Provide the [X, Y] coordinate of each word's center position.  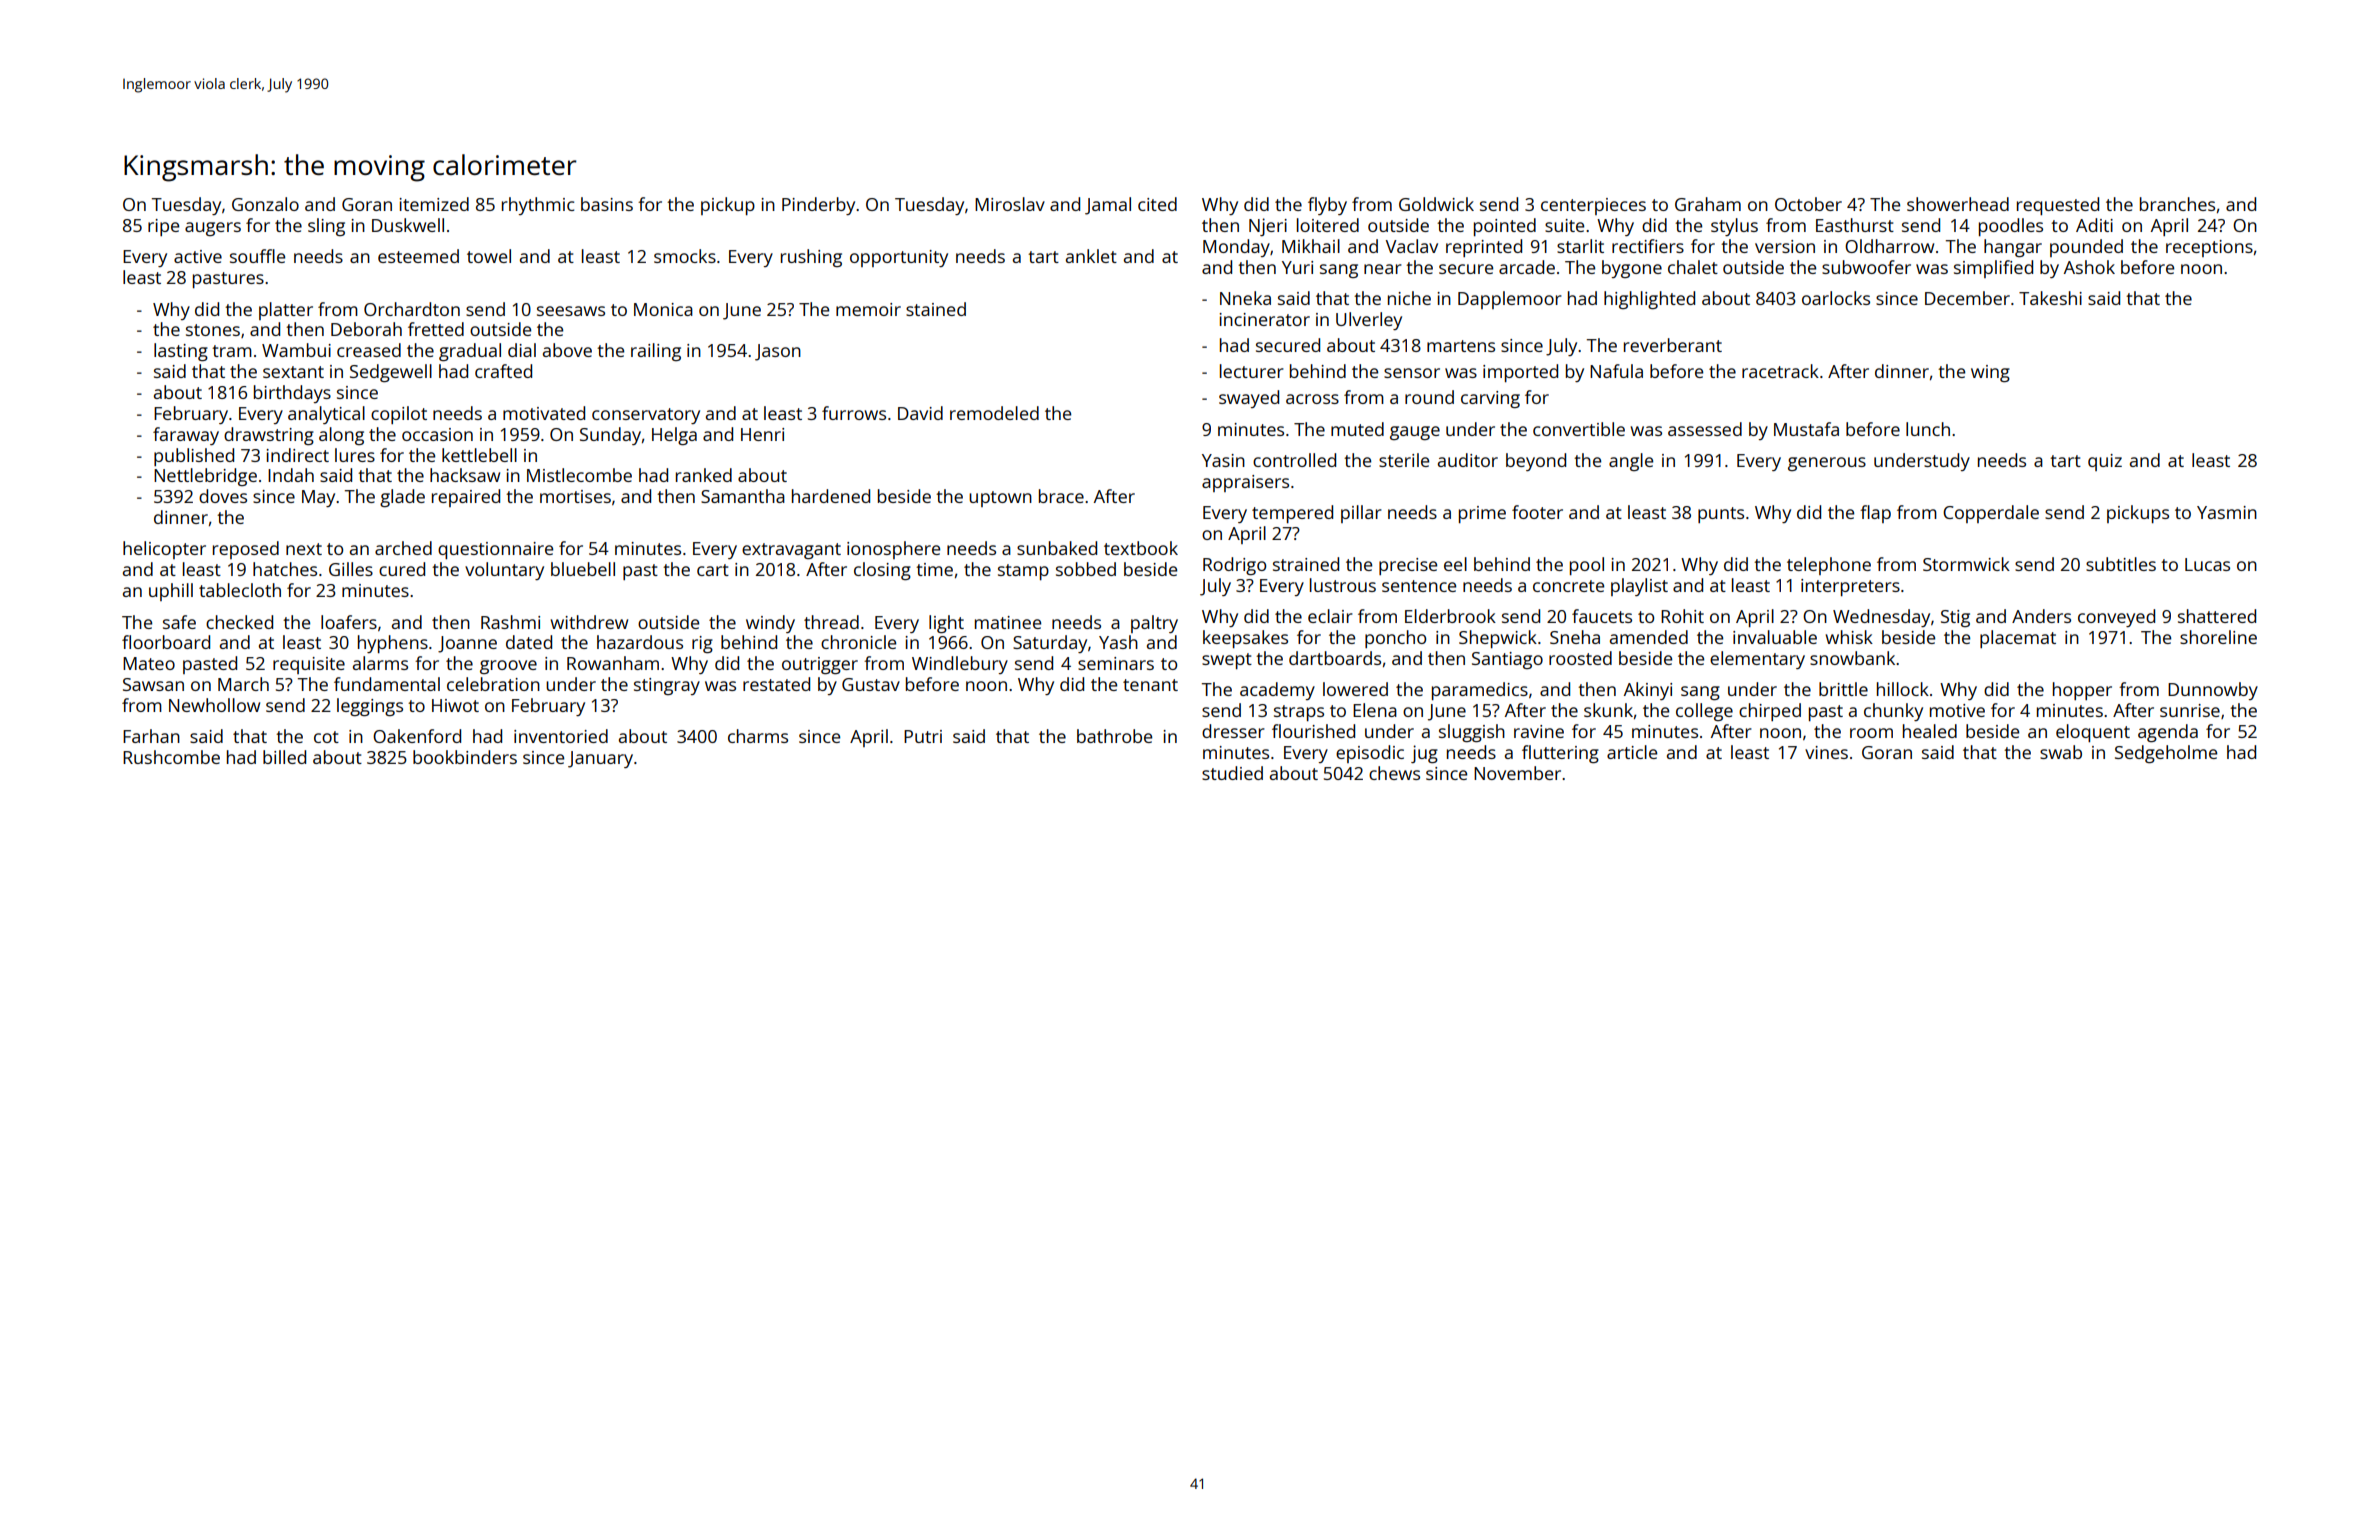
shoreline [2218, 637]
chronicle [858, 642]
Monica [663, 309]
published [194, 457]
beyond [1536, 462]
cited [1157, 204]
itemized [434, 204]
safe [179, 622]
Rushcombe [171, 757]
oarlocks [1836, 298]
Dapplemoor [1510, 300]
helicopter [164, 550]
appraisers [1245, 483]
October [1808, 204]
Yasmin [2227, 512]
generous [1827, 464]
